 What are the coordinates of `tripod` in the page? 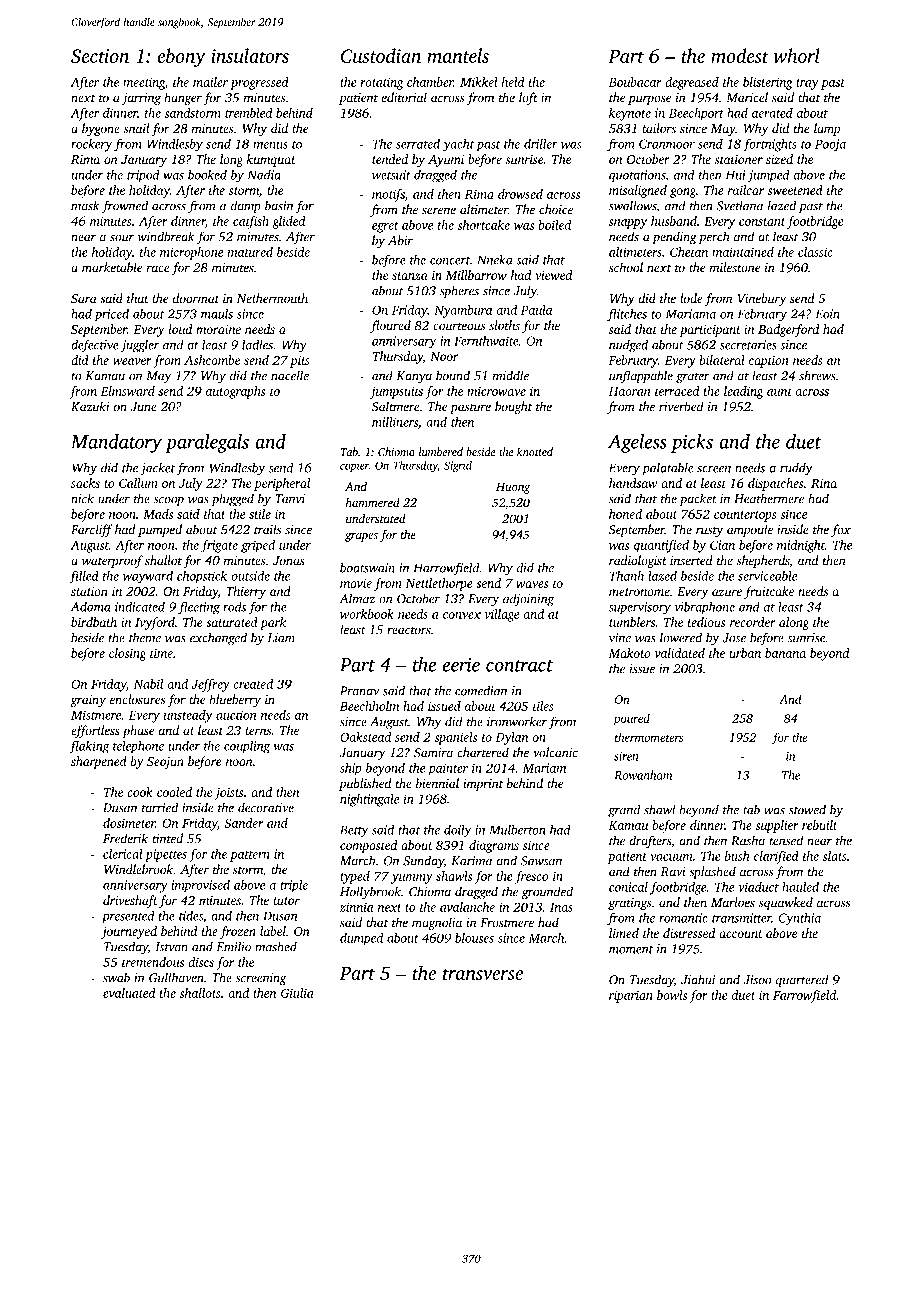 It's located at (143, 176).
